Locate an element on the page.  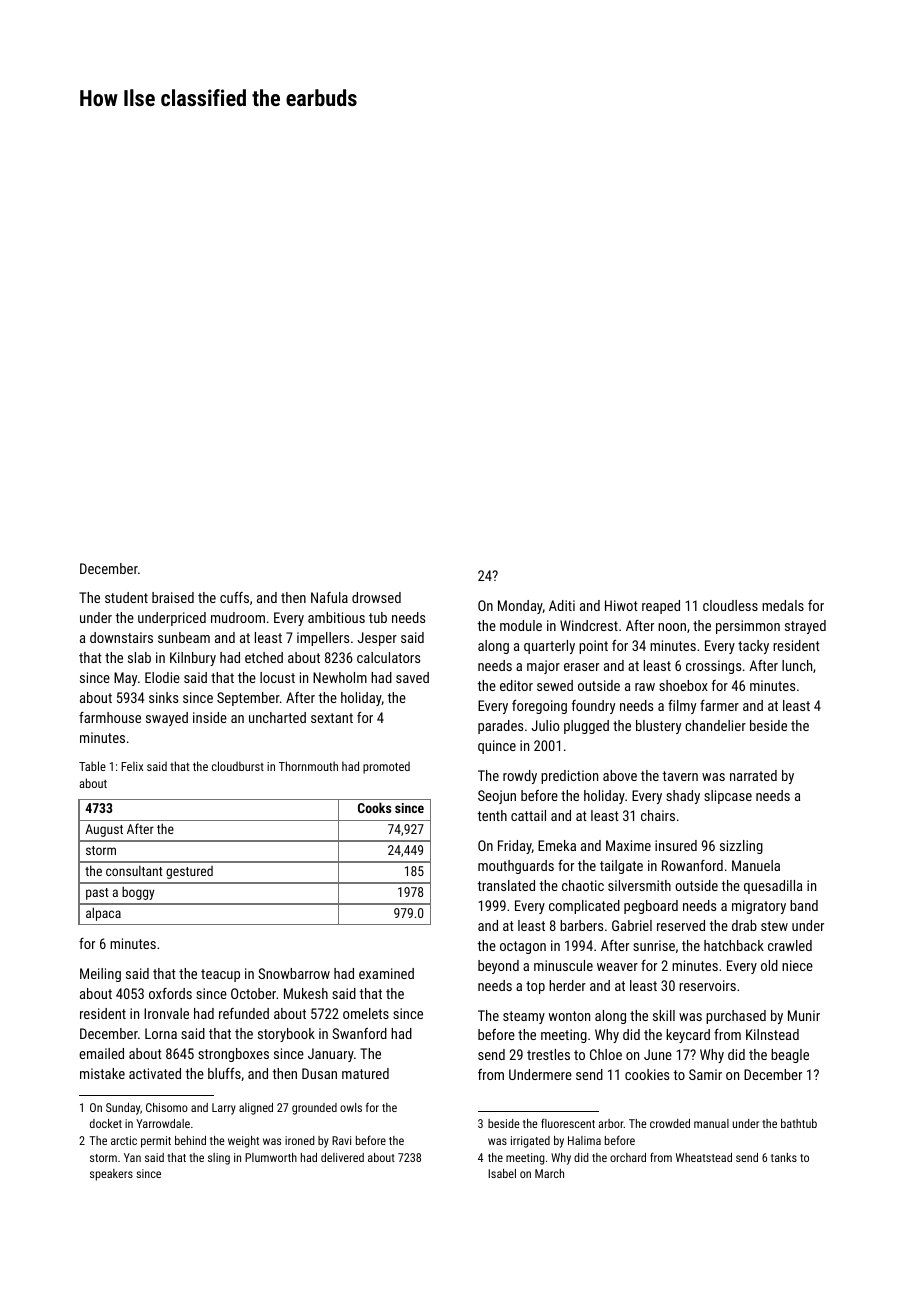
drowsed is located at coordinates (376, 597).
